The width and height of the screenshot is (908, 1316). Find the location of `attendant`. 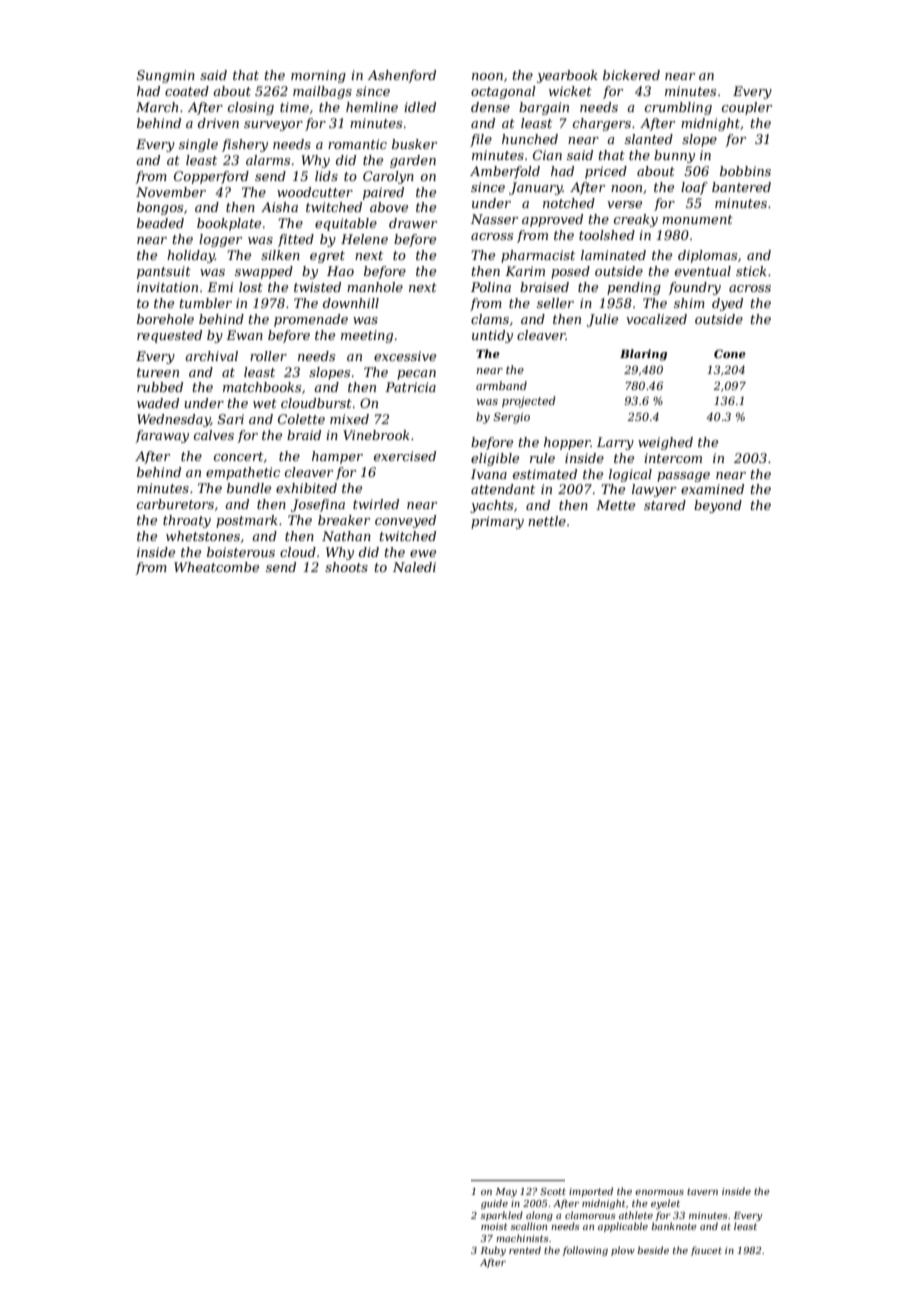

attendant is located at coordinates (503, 489).
